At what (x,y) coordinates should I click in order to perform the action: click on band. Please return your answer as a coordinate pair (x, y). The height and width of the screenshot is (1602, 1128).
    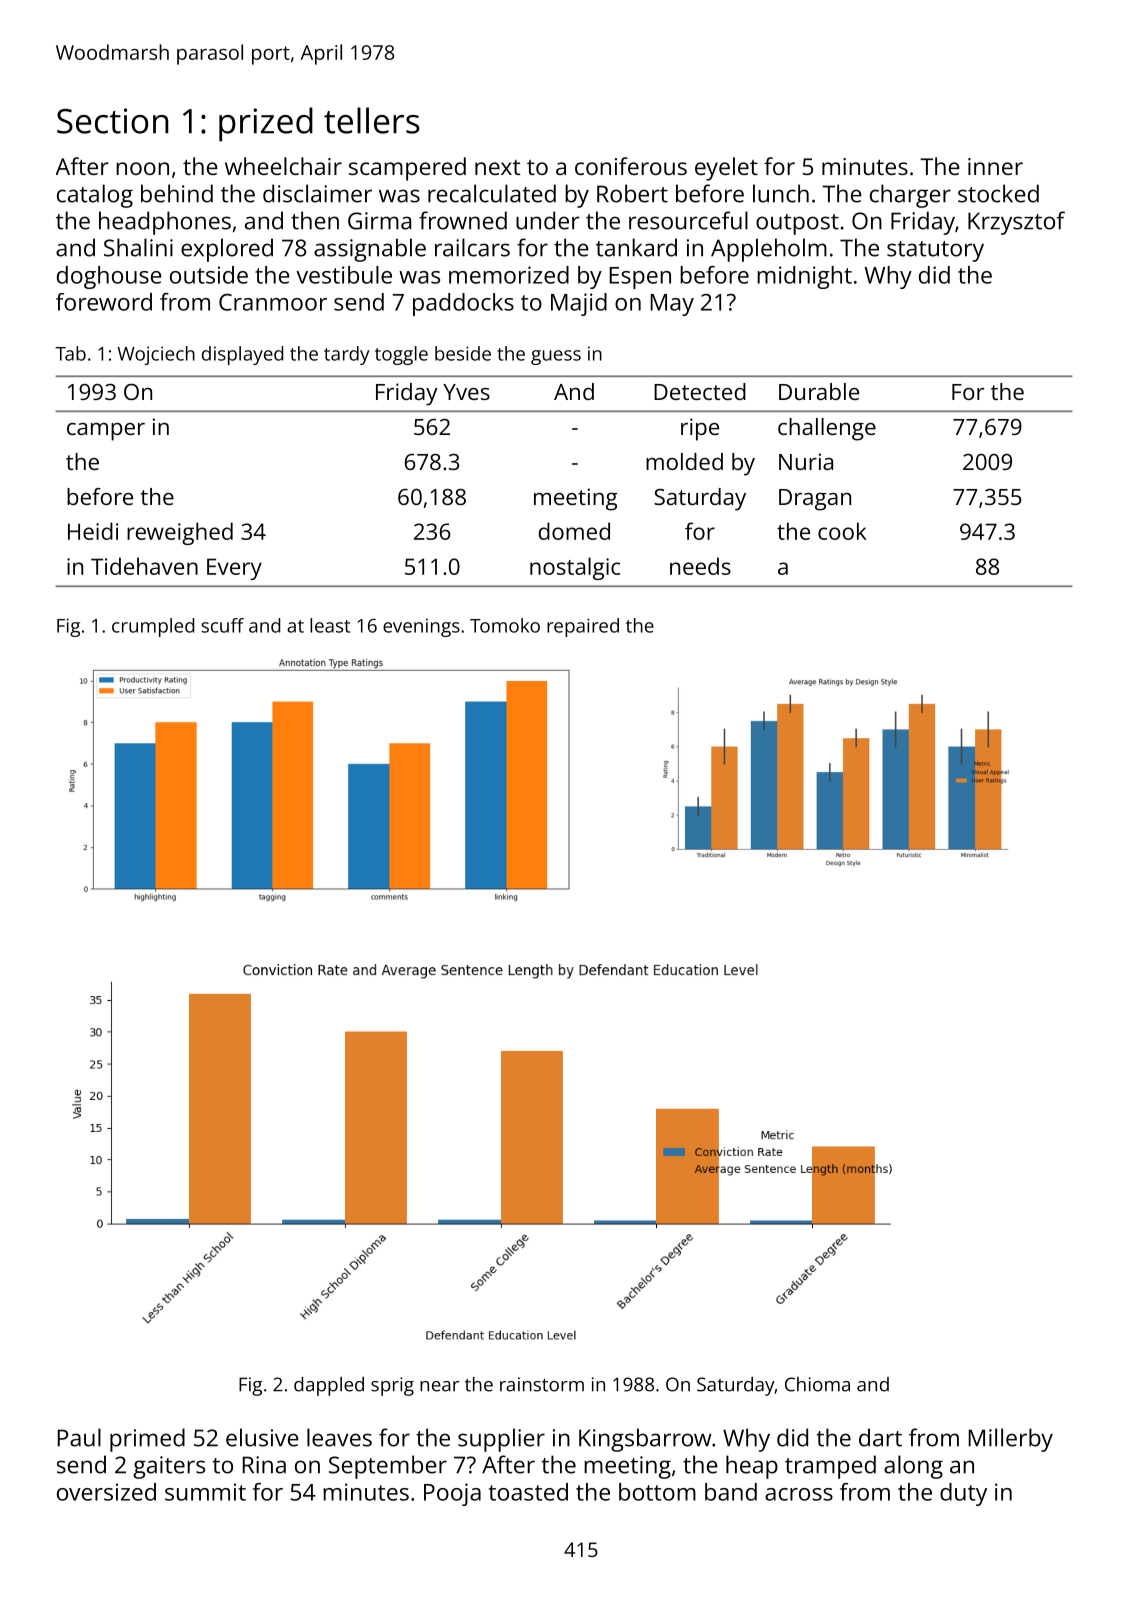
    Looking at the image, I should click on (731, 1492).
